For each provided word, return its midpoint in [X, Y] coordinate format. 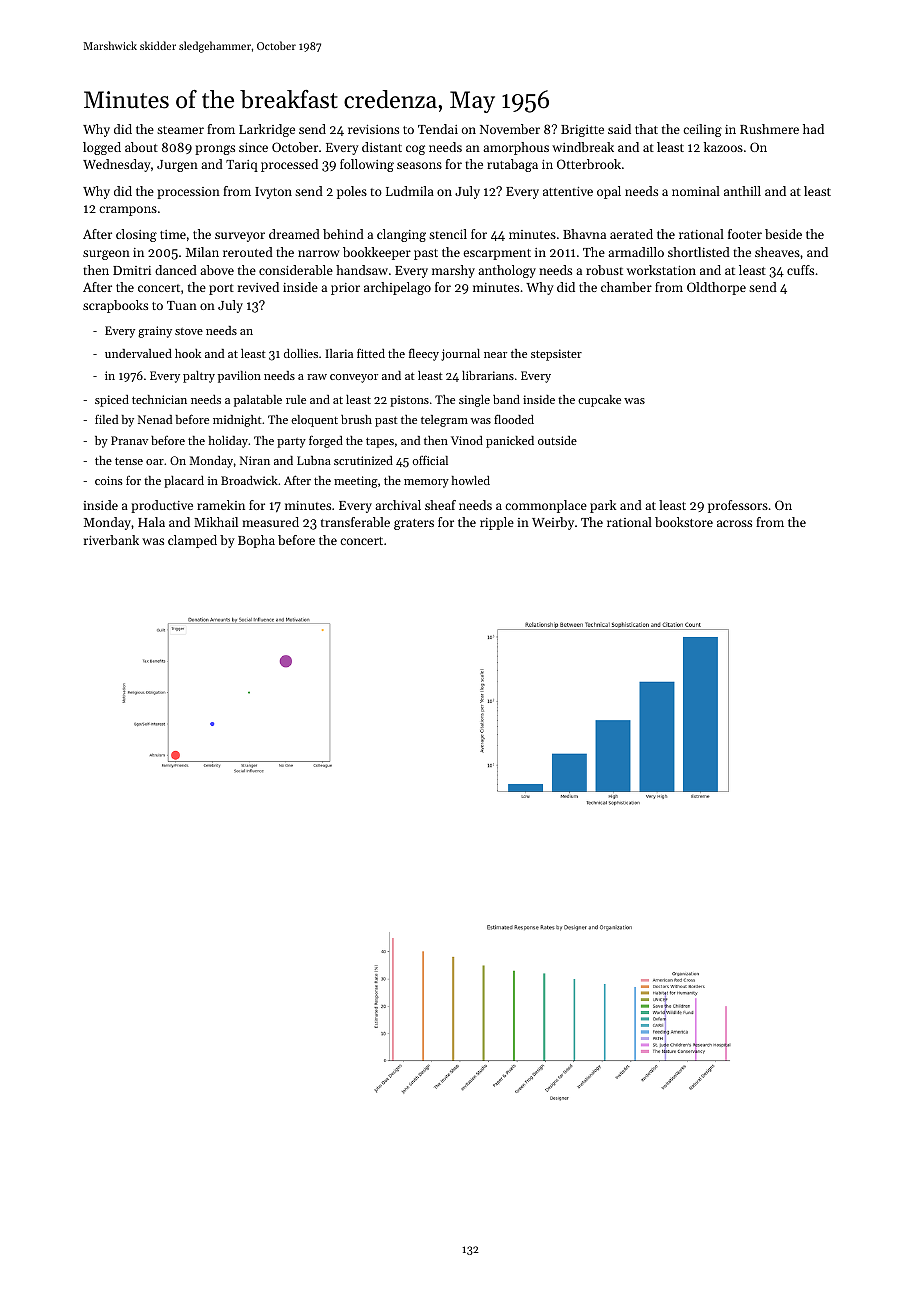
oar [155, 462]
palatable [258, 401]
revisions [373, 129]
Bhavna [584, 234]
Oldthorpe [716, 288]
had [813, 129]
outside [557, 440]
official [430, 460]
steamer [180, 130]
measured [270, 522]
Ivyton [273, 193]
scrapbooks [115, 306]
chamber [626, 287]
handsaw [362, 270]
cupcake [599, 401]
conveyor [354, 378]
